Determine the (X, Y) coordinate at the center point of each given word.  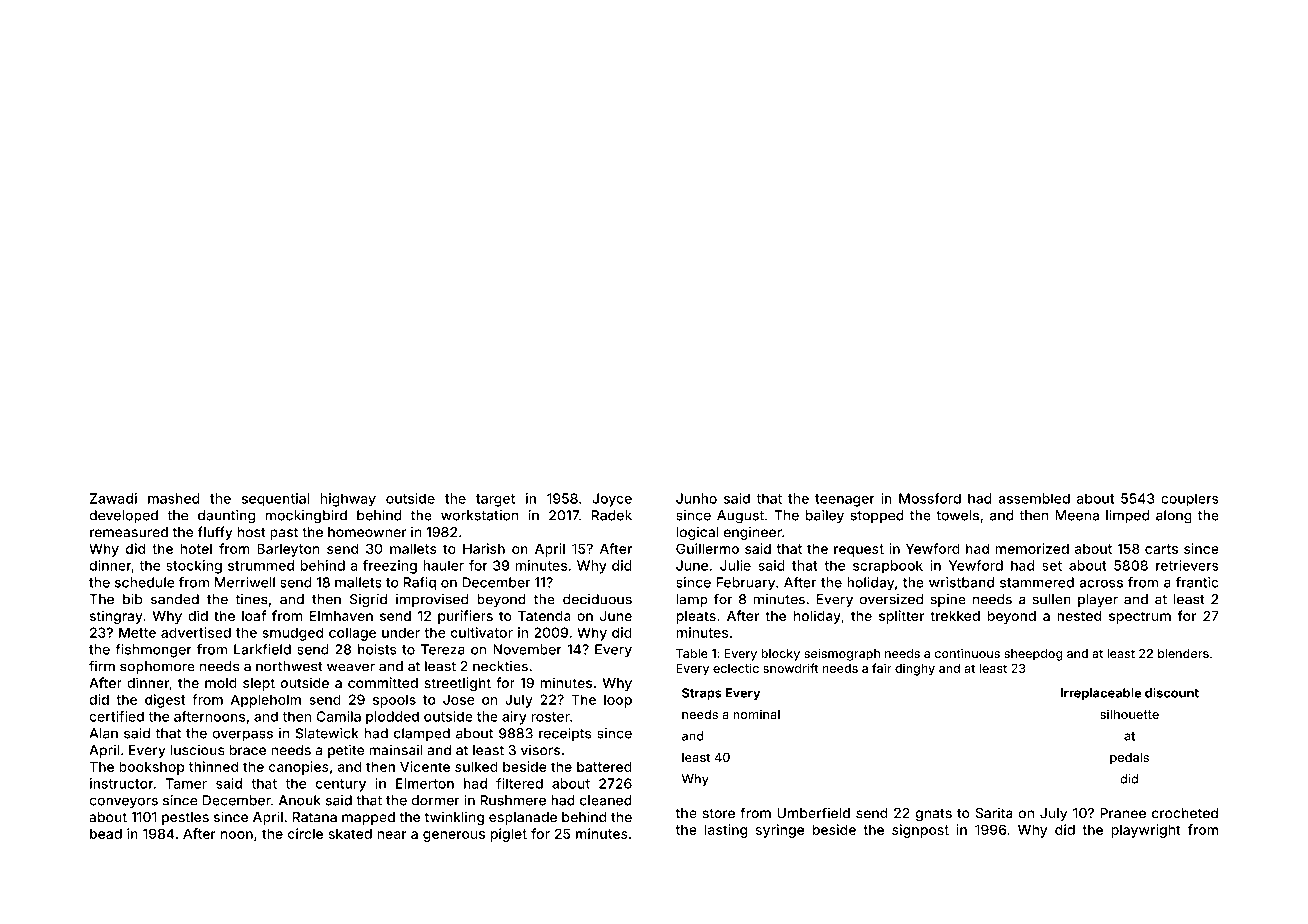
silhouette (1129, 714)
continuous (967, 653)
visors (540, 750)
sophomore (157, 667)
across (1101, 584)
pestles (185, 818)
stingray (116, 617)
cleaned (606, 800)
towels (957, 515)
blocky (780, 655)
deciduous (597, 599)
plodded (392, 718)
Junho (696, 498)
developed (123, 516)
